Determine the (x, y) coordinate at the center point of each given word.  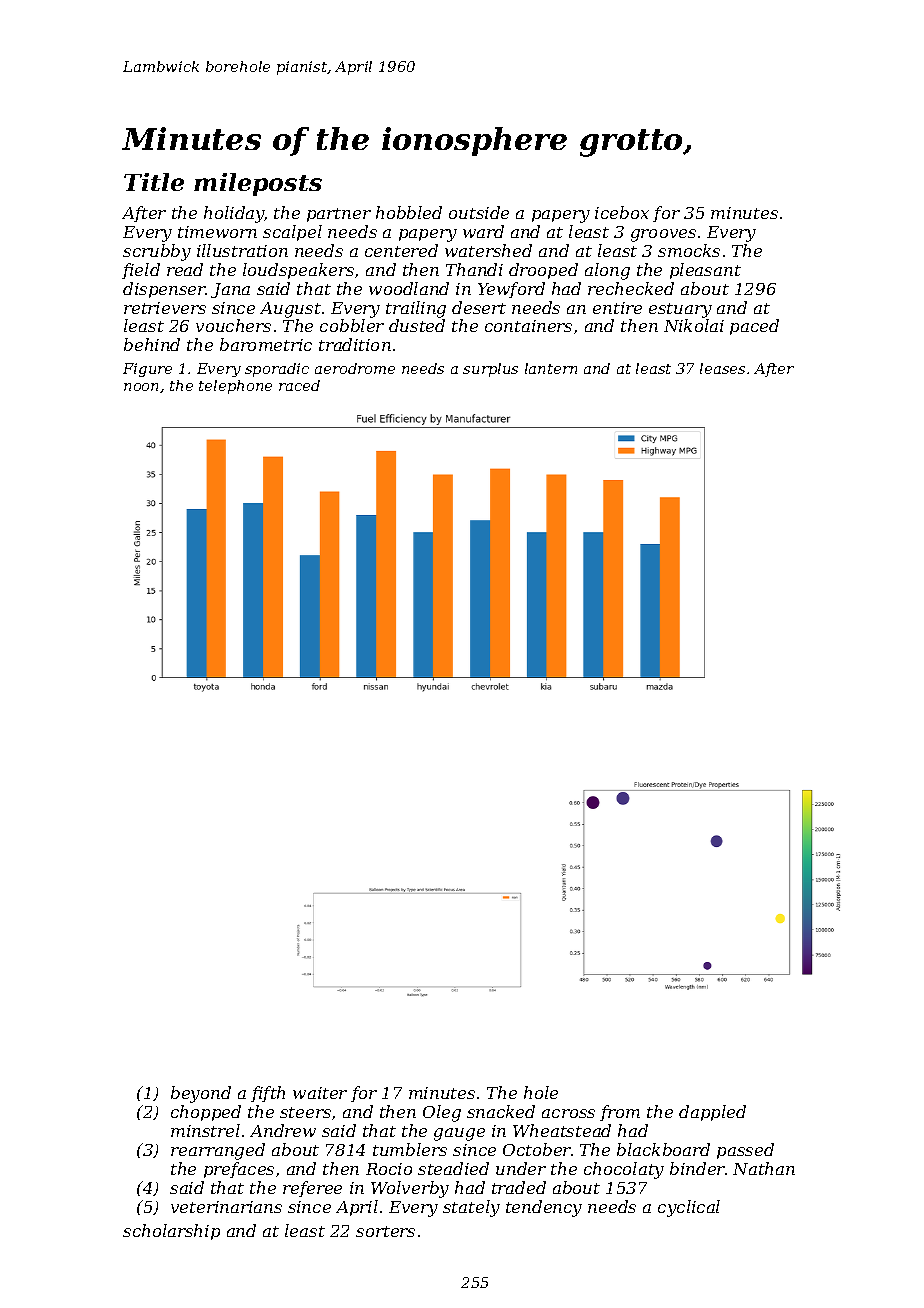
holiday (234, 214)
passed (745, 1151)
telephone (235, 387)
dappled (712, 1113)
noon (141, 387)
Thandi (474, 269)
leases (722, 368)
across (568, 1113)
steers (305, 1112)
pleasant (705, 271)
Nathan (764, 1168)
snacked (501, 1111)
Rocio (389, 1169)
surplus (490, 370)
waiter (320, 1093)
